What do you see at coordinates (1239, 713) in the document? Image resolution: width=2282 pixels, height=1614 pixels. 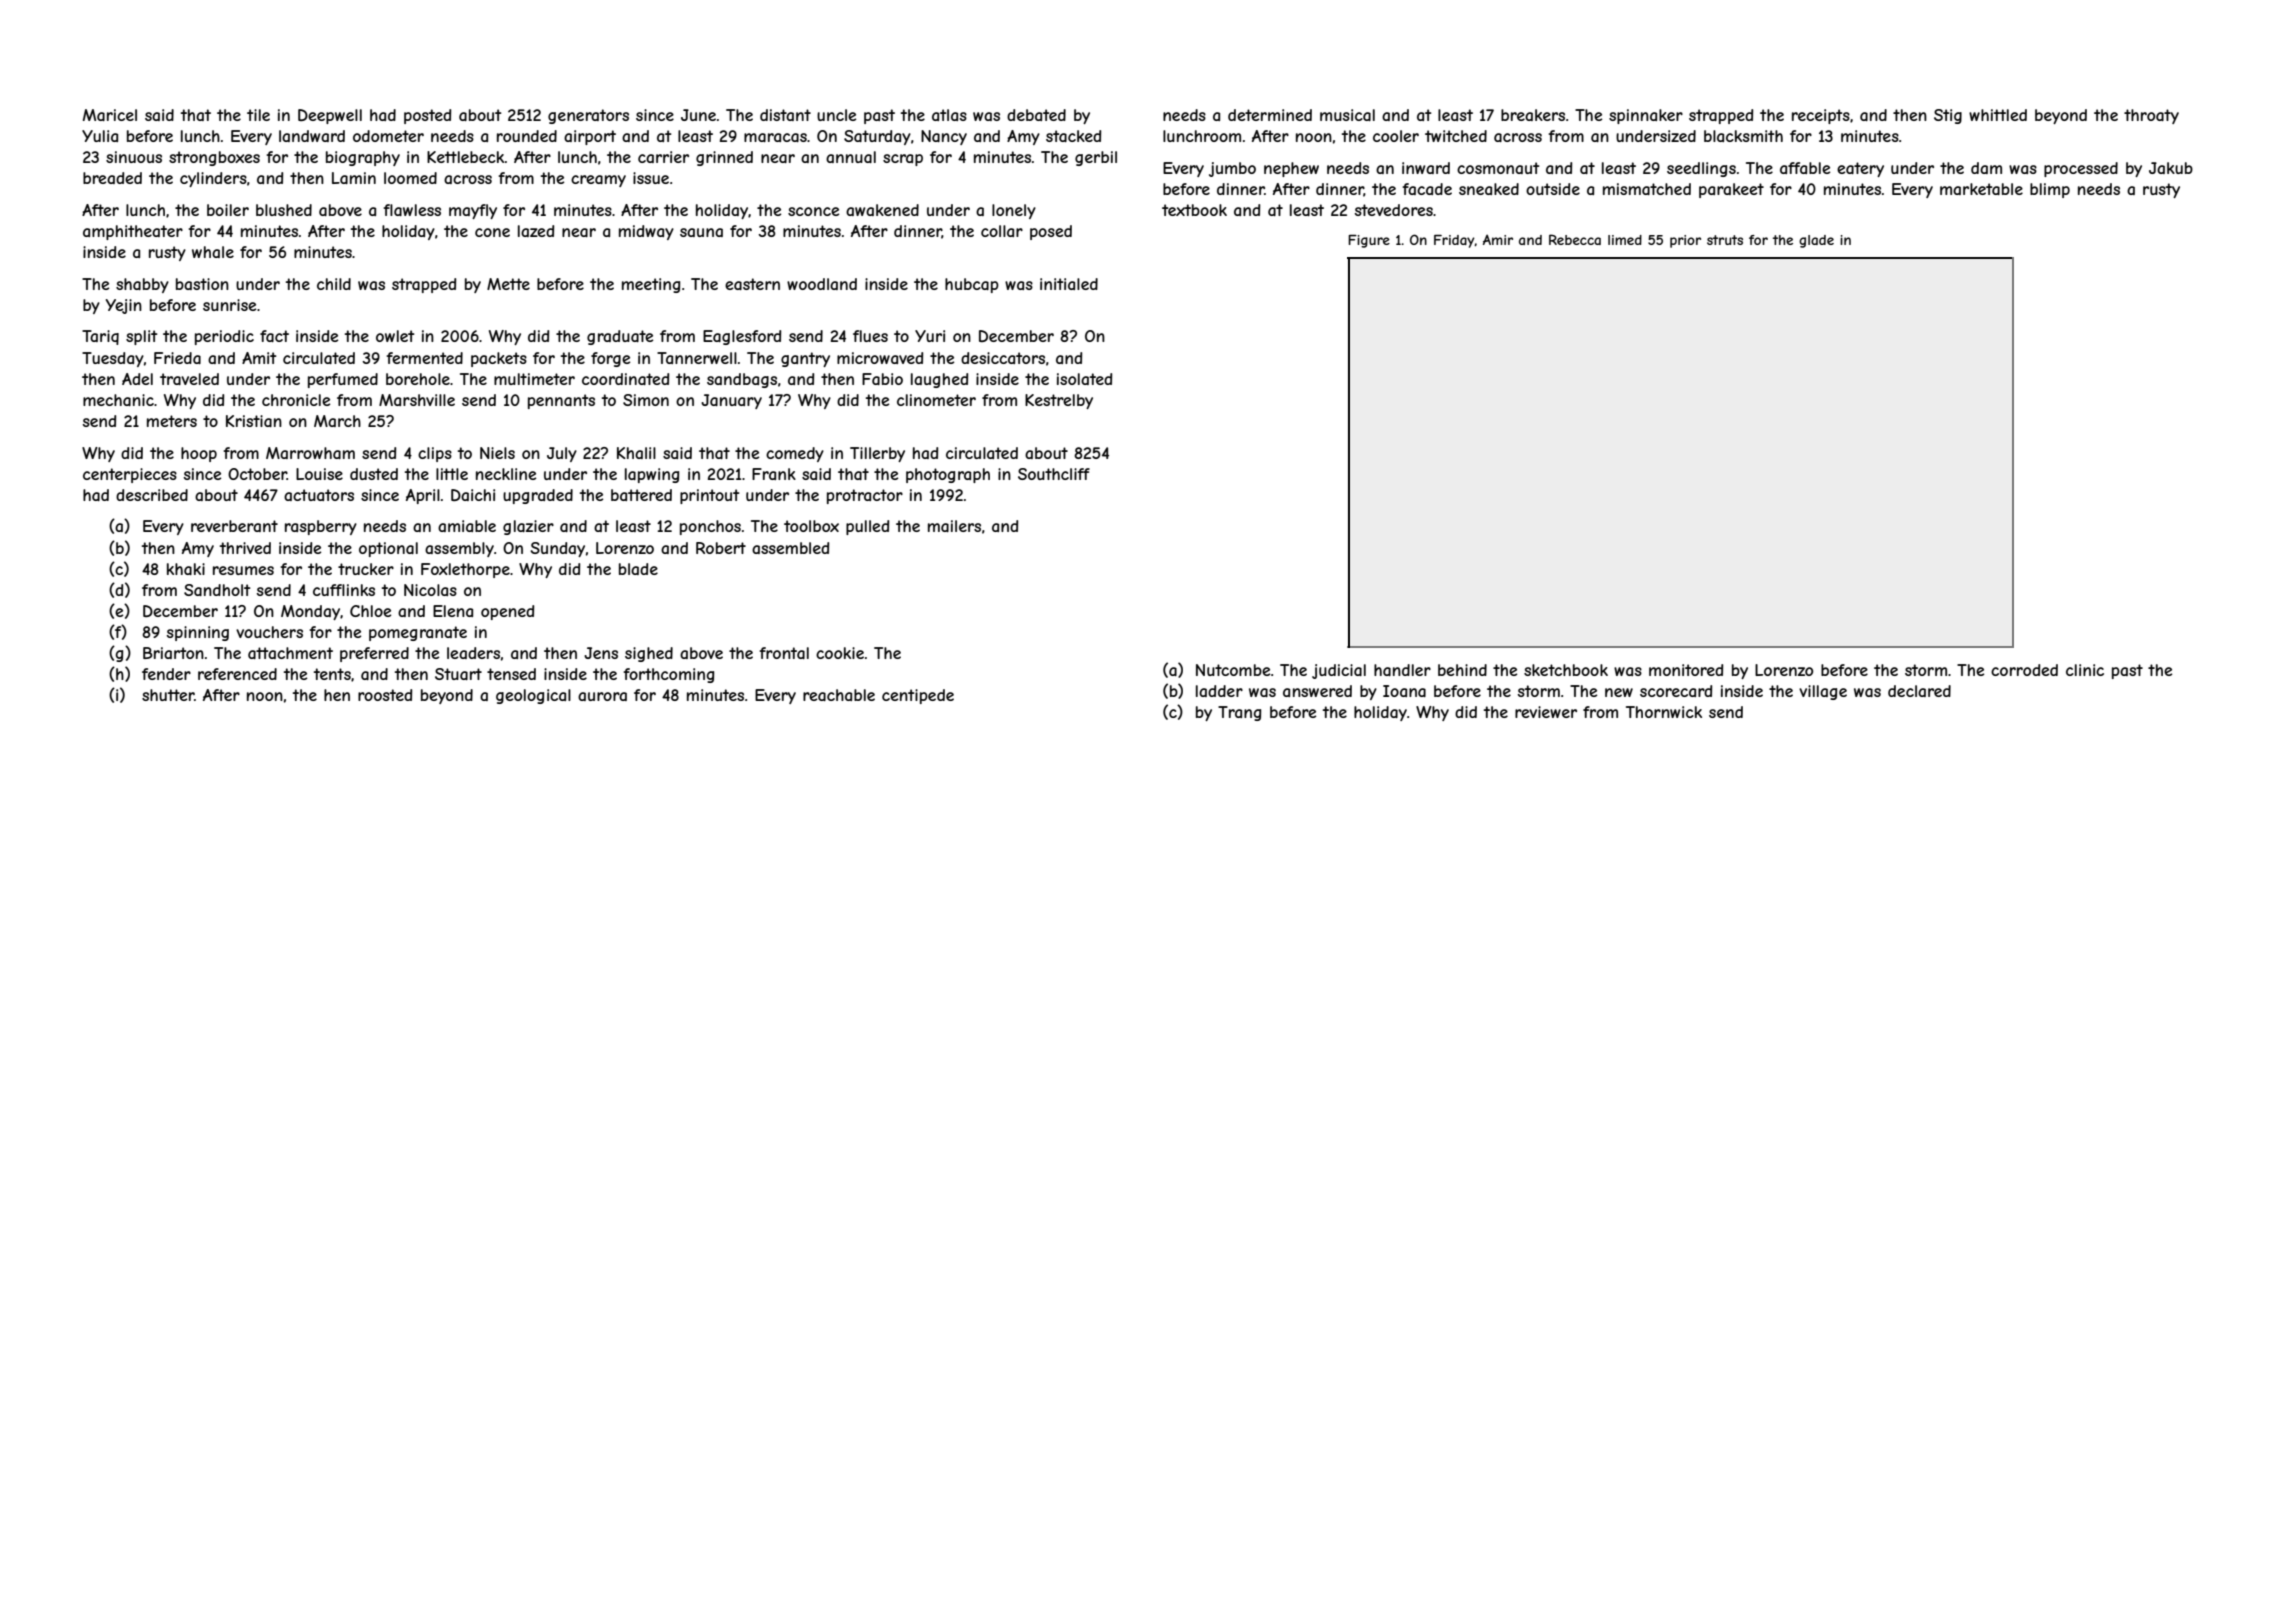 I see `Trang` at bounding box center [1239, 713].
